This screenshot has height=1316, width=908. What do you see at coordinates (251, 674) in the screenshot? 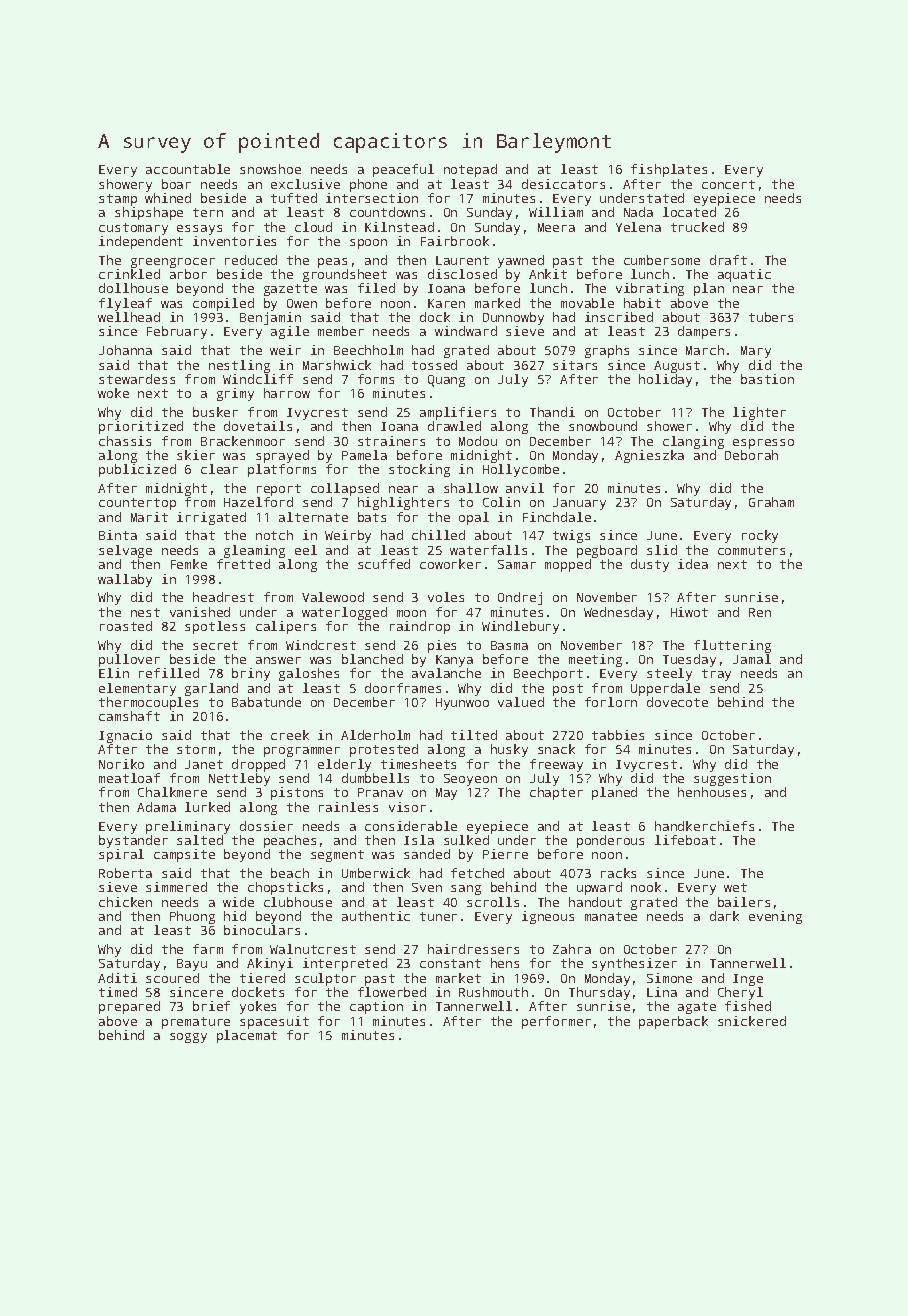
I see `briny` at bounding box center [251, 674].
